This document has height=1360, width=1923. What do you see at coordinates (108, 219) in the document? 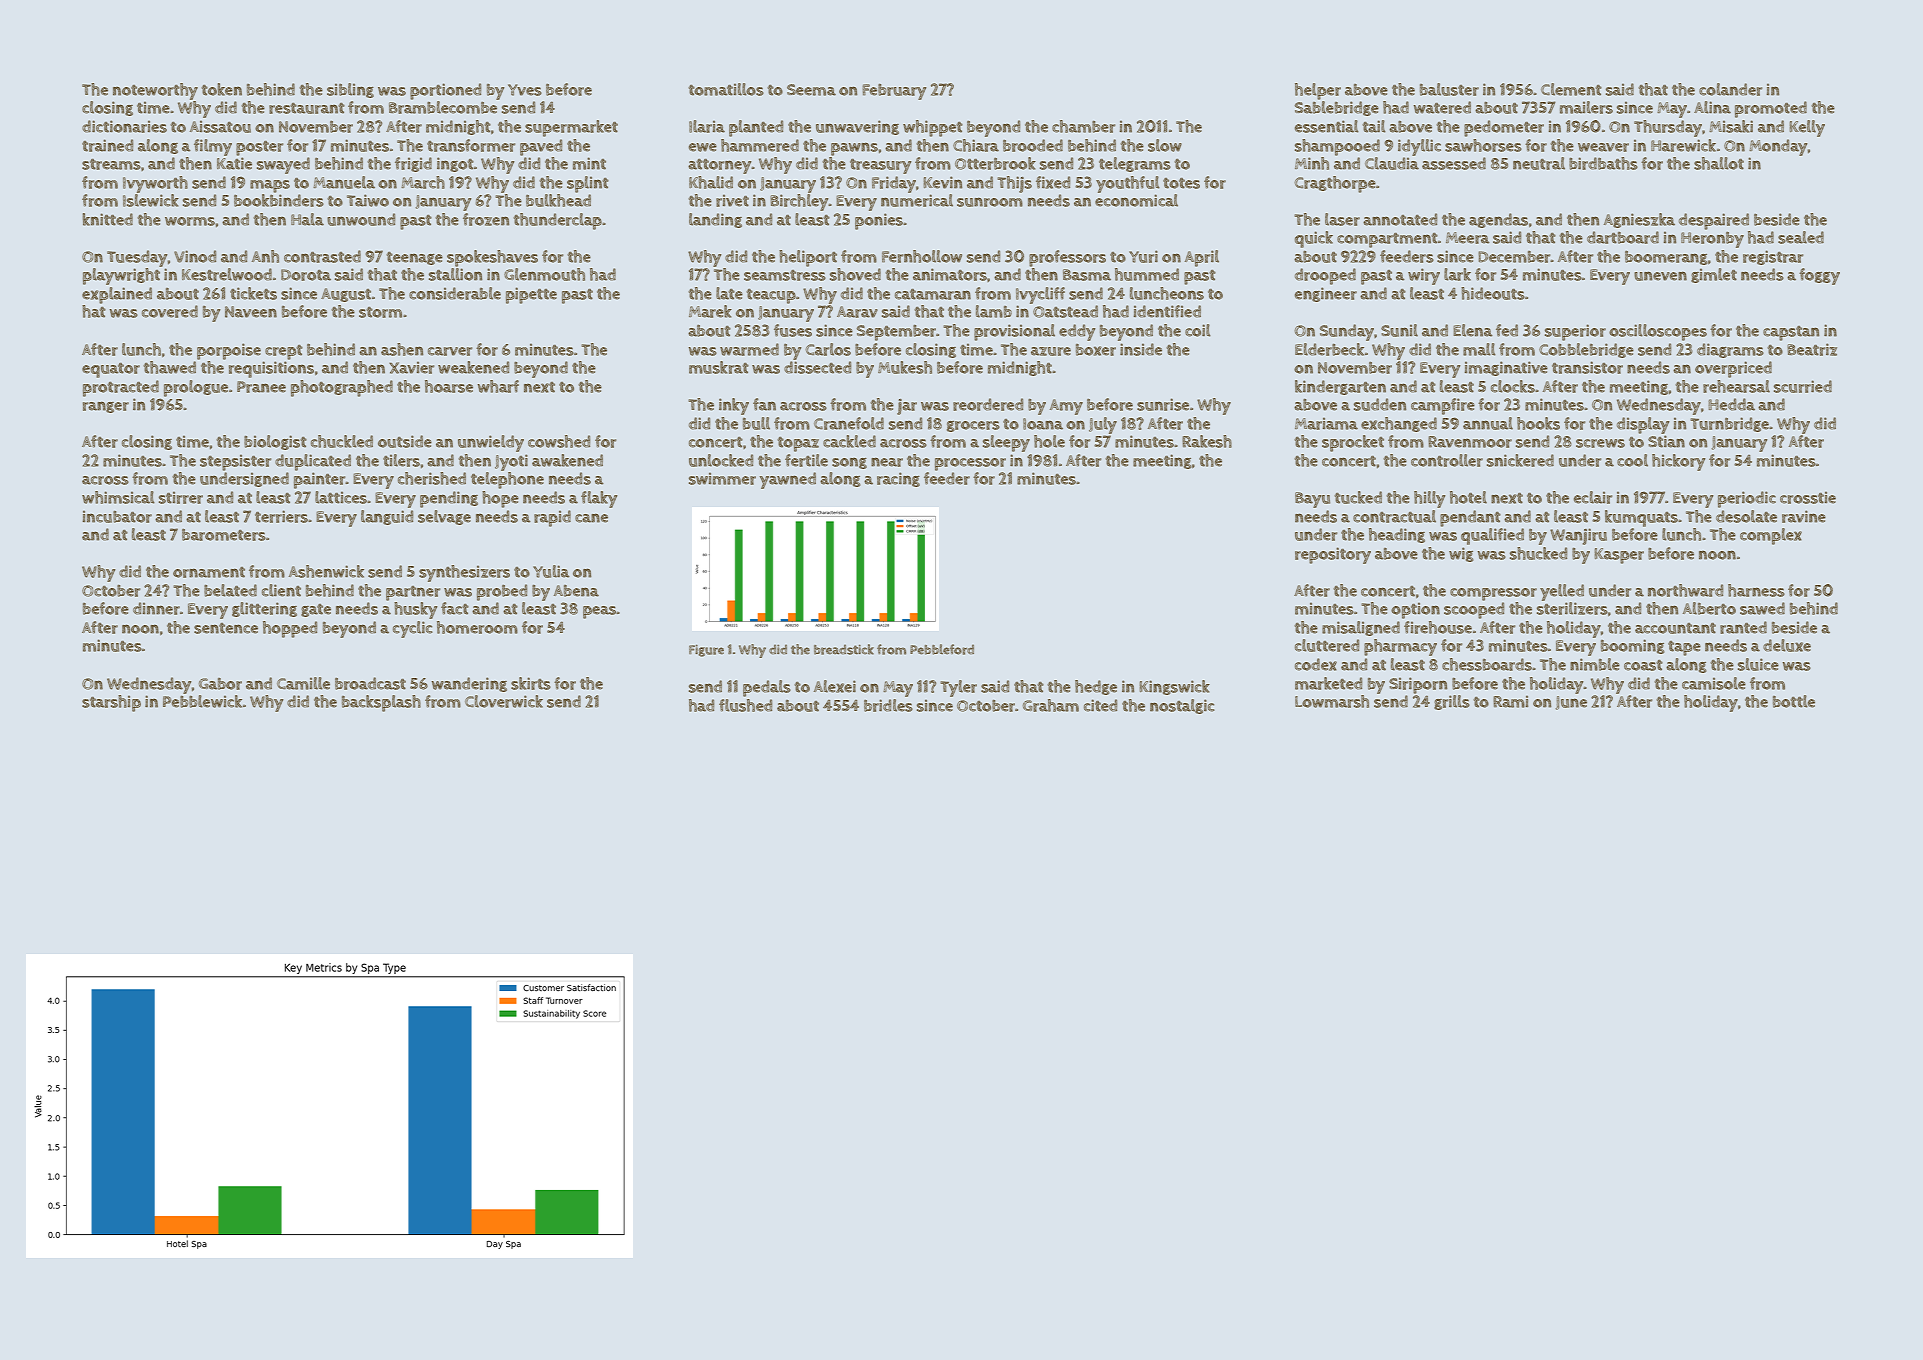
I see `knitted` at bounding box center [108, 219].
